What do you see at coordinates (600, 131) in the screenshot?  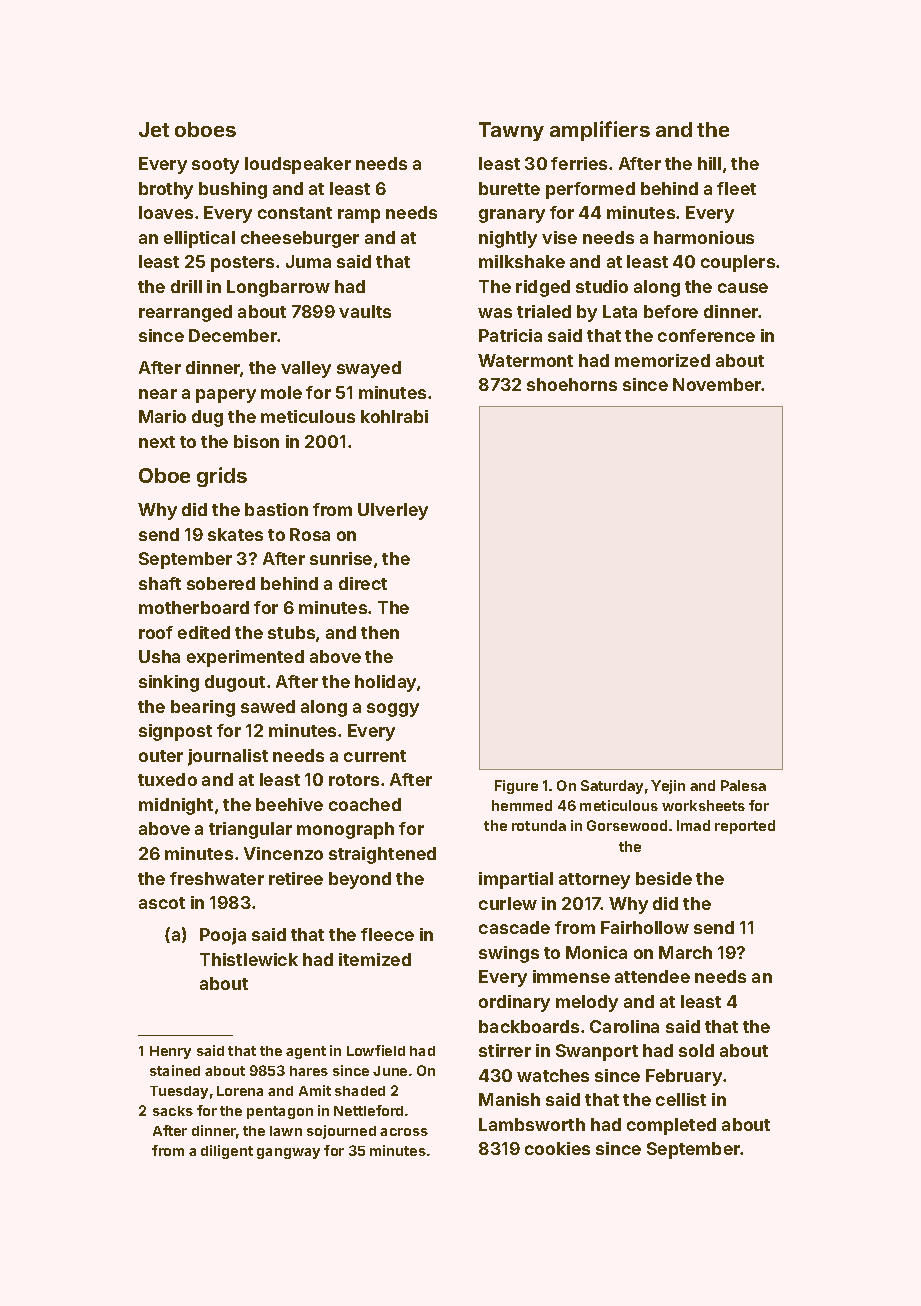 I see `amplifiers` at bounding box center [600, 131].
